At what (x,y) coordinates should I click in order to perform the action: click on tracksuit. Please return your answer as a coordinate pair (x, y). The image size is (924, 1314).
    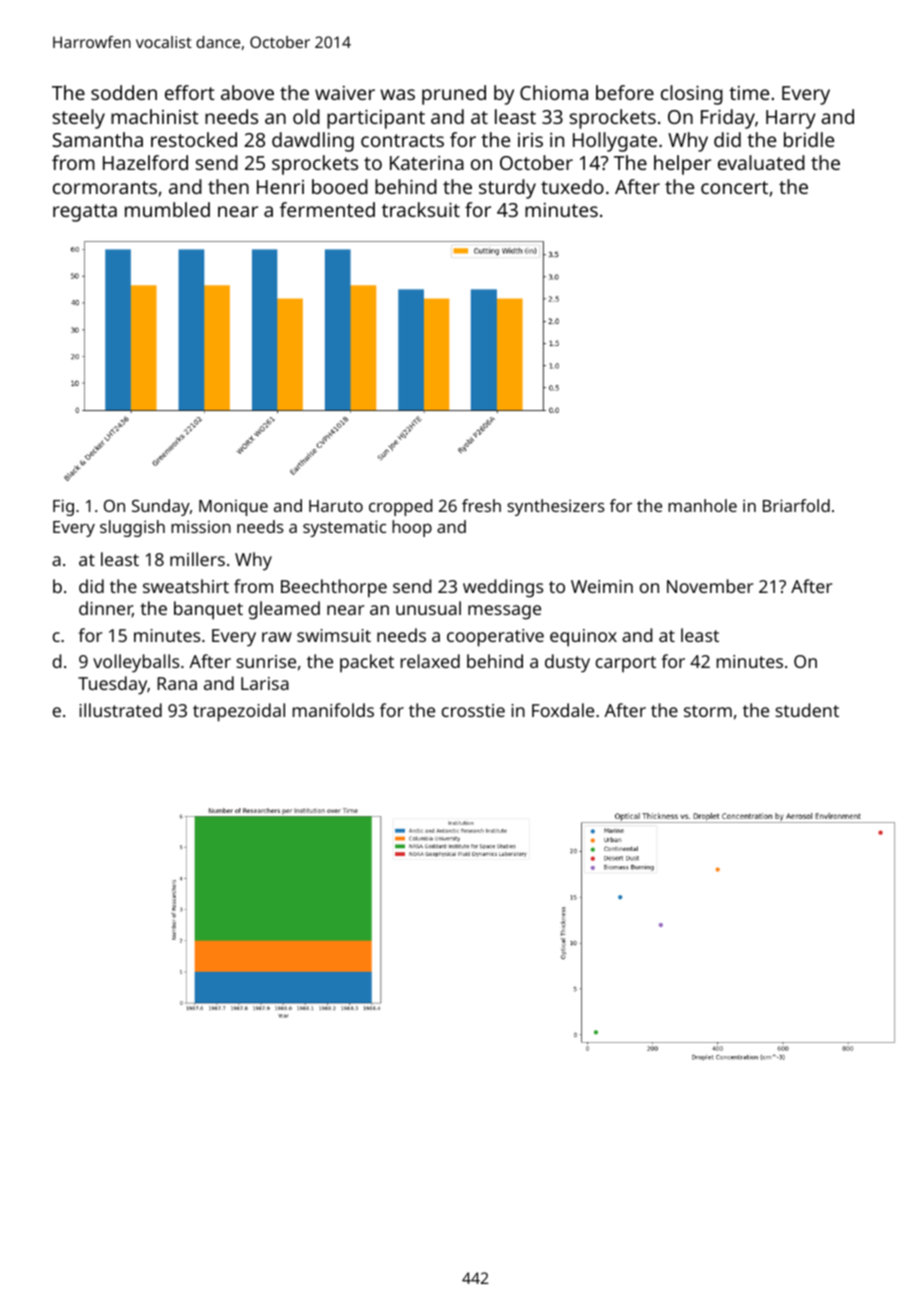
    Looking at the image, I should click on (421, 209).
